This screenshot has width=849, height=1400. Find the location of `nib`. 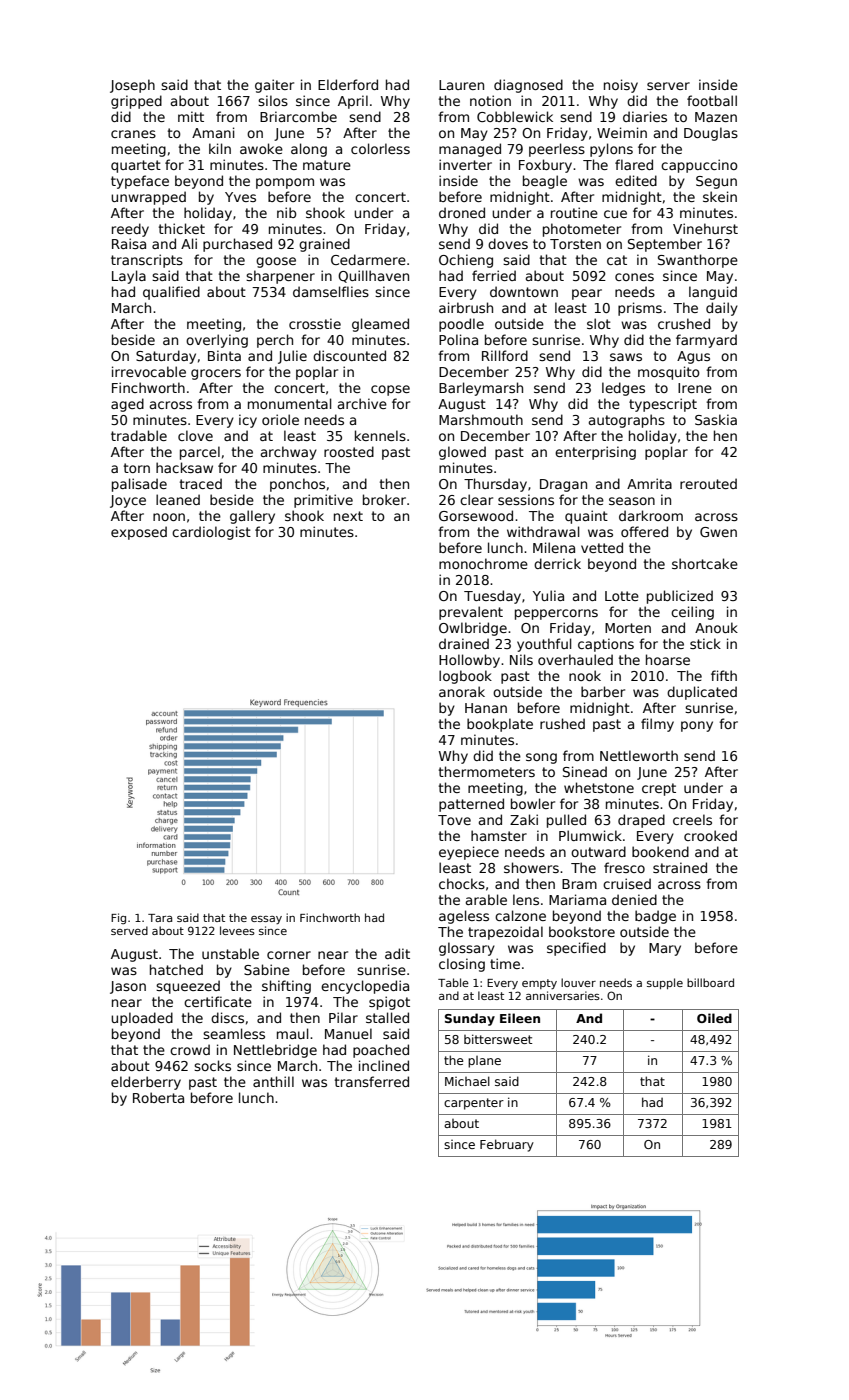

nib is located at coordinates (287, 212).
